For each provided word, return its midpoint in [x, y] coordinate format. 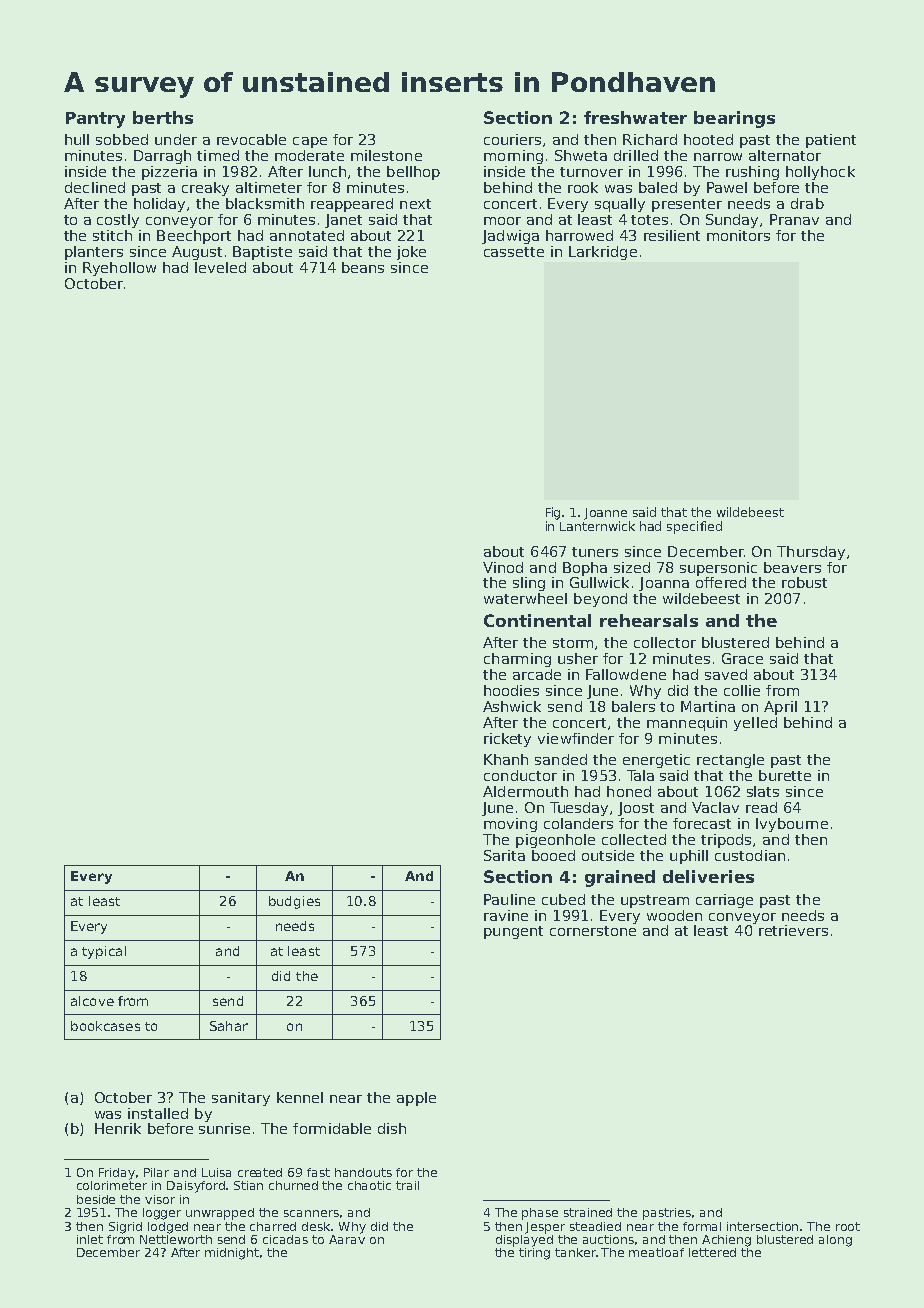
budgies [294, 902]
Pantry [95, 120]
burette [785, 775]
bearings [734, 119]
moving [510, 825]
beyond [600, 600]
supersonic [718, 569]
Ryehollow [119, 269]
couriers [512, 139]
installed [158, 1113]
